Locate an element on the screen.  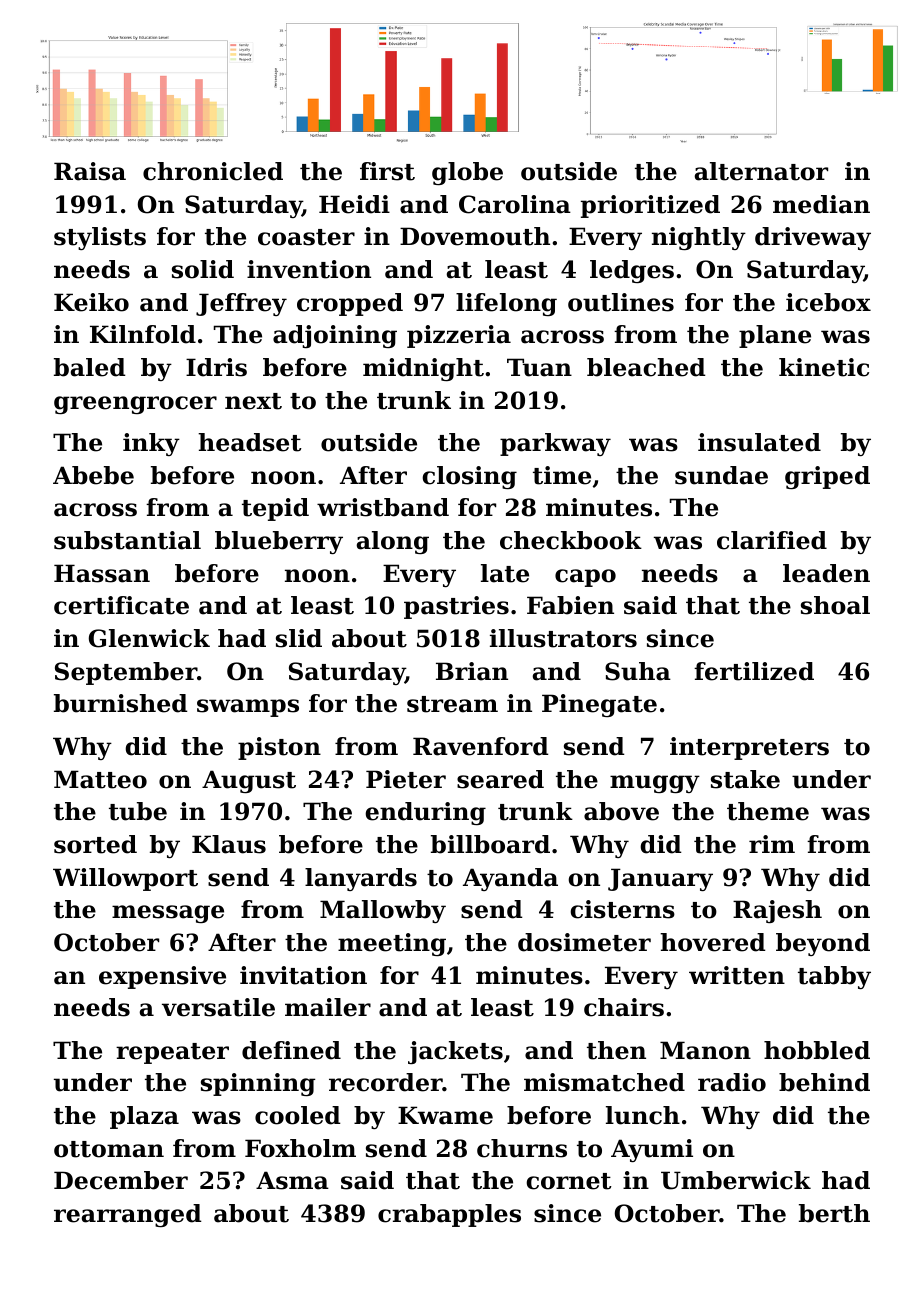
checkbook is located at coordinates (571, 540).
